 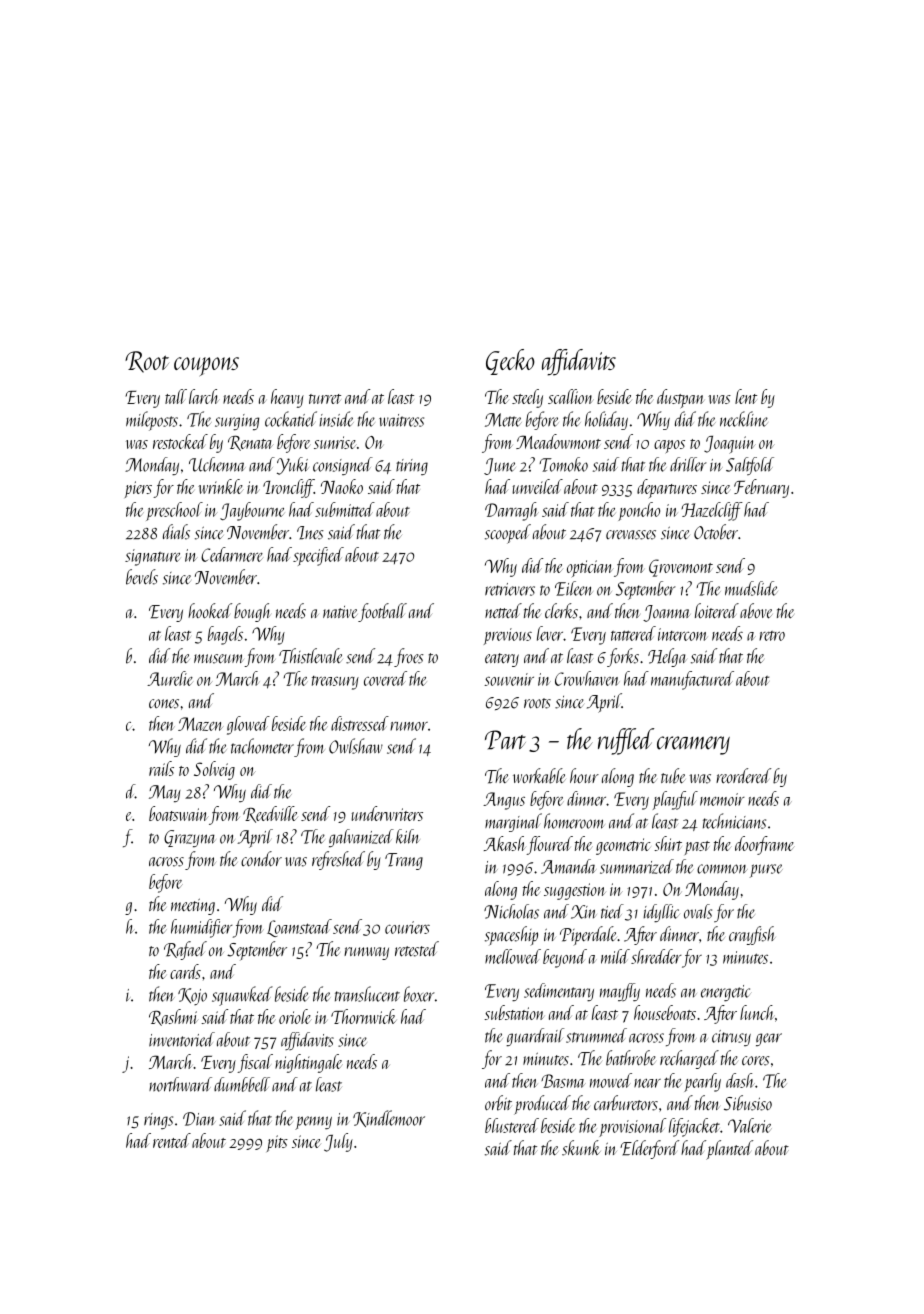 I want to click on October, so click(x=716, y=532).
